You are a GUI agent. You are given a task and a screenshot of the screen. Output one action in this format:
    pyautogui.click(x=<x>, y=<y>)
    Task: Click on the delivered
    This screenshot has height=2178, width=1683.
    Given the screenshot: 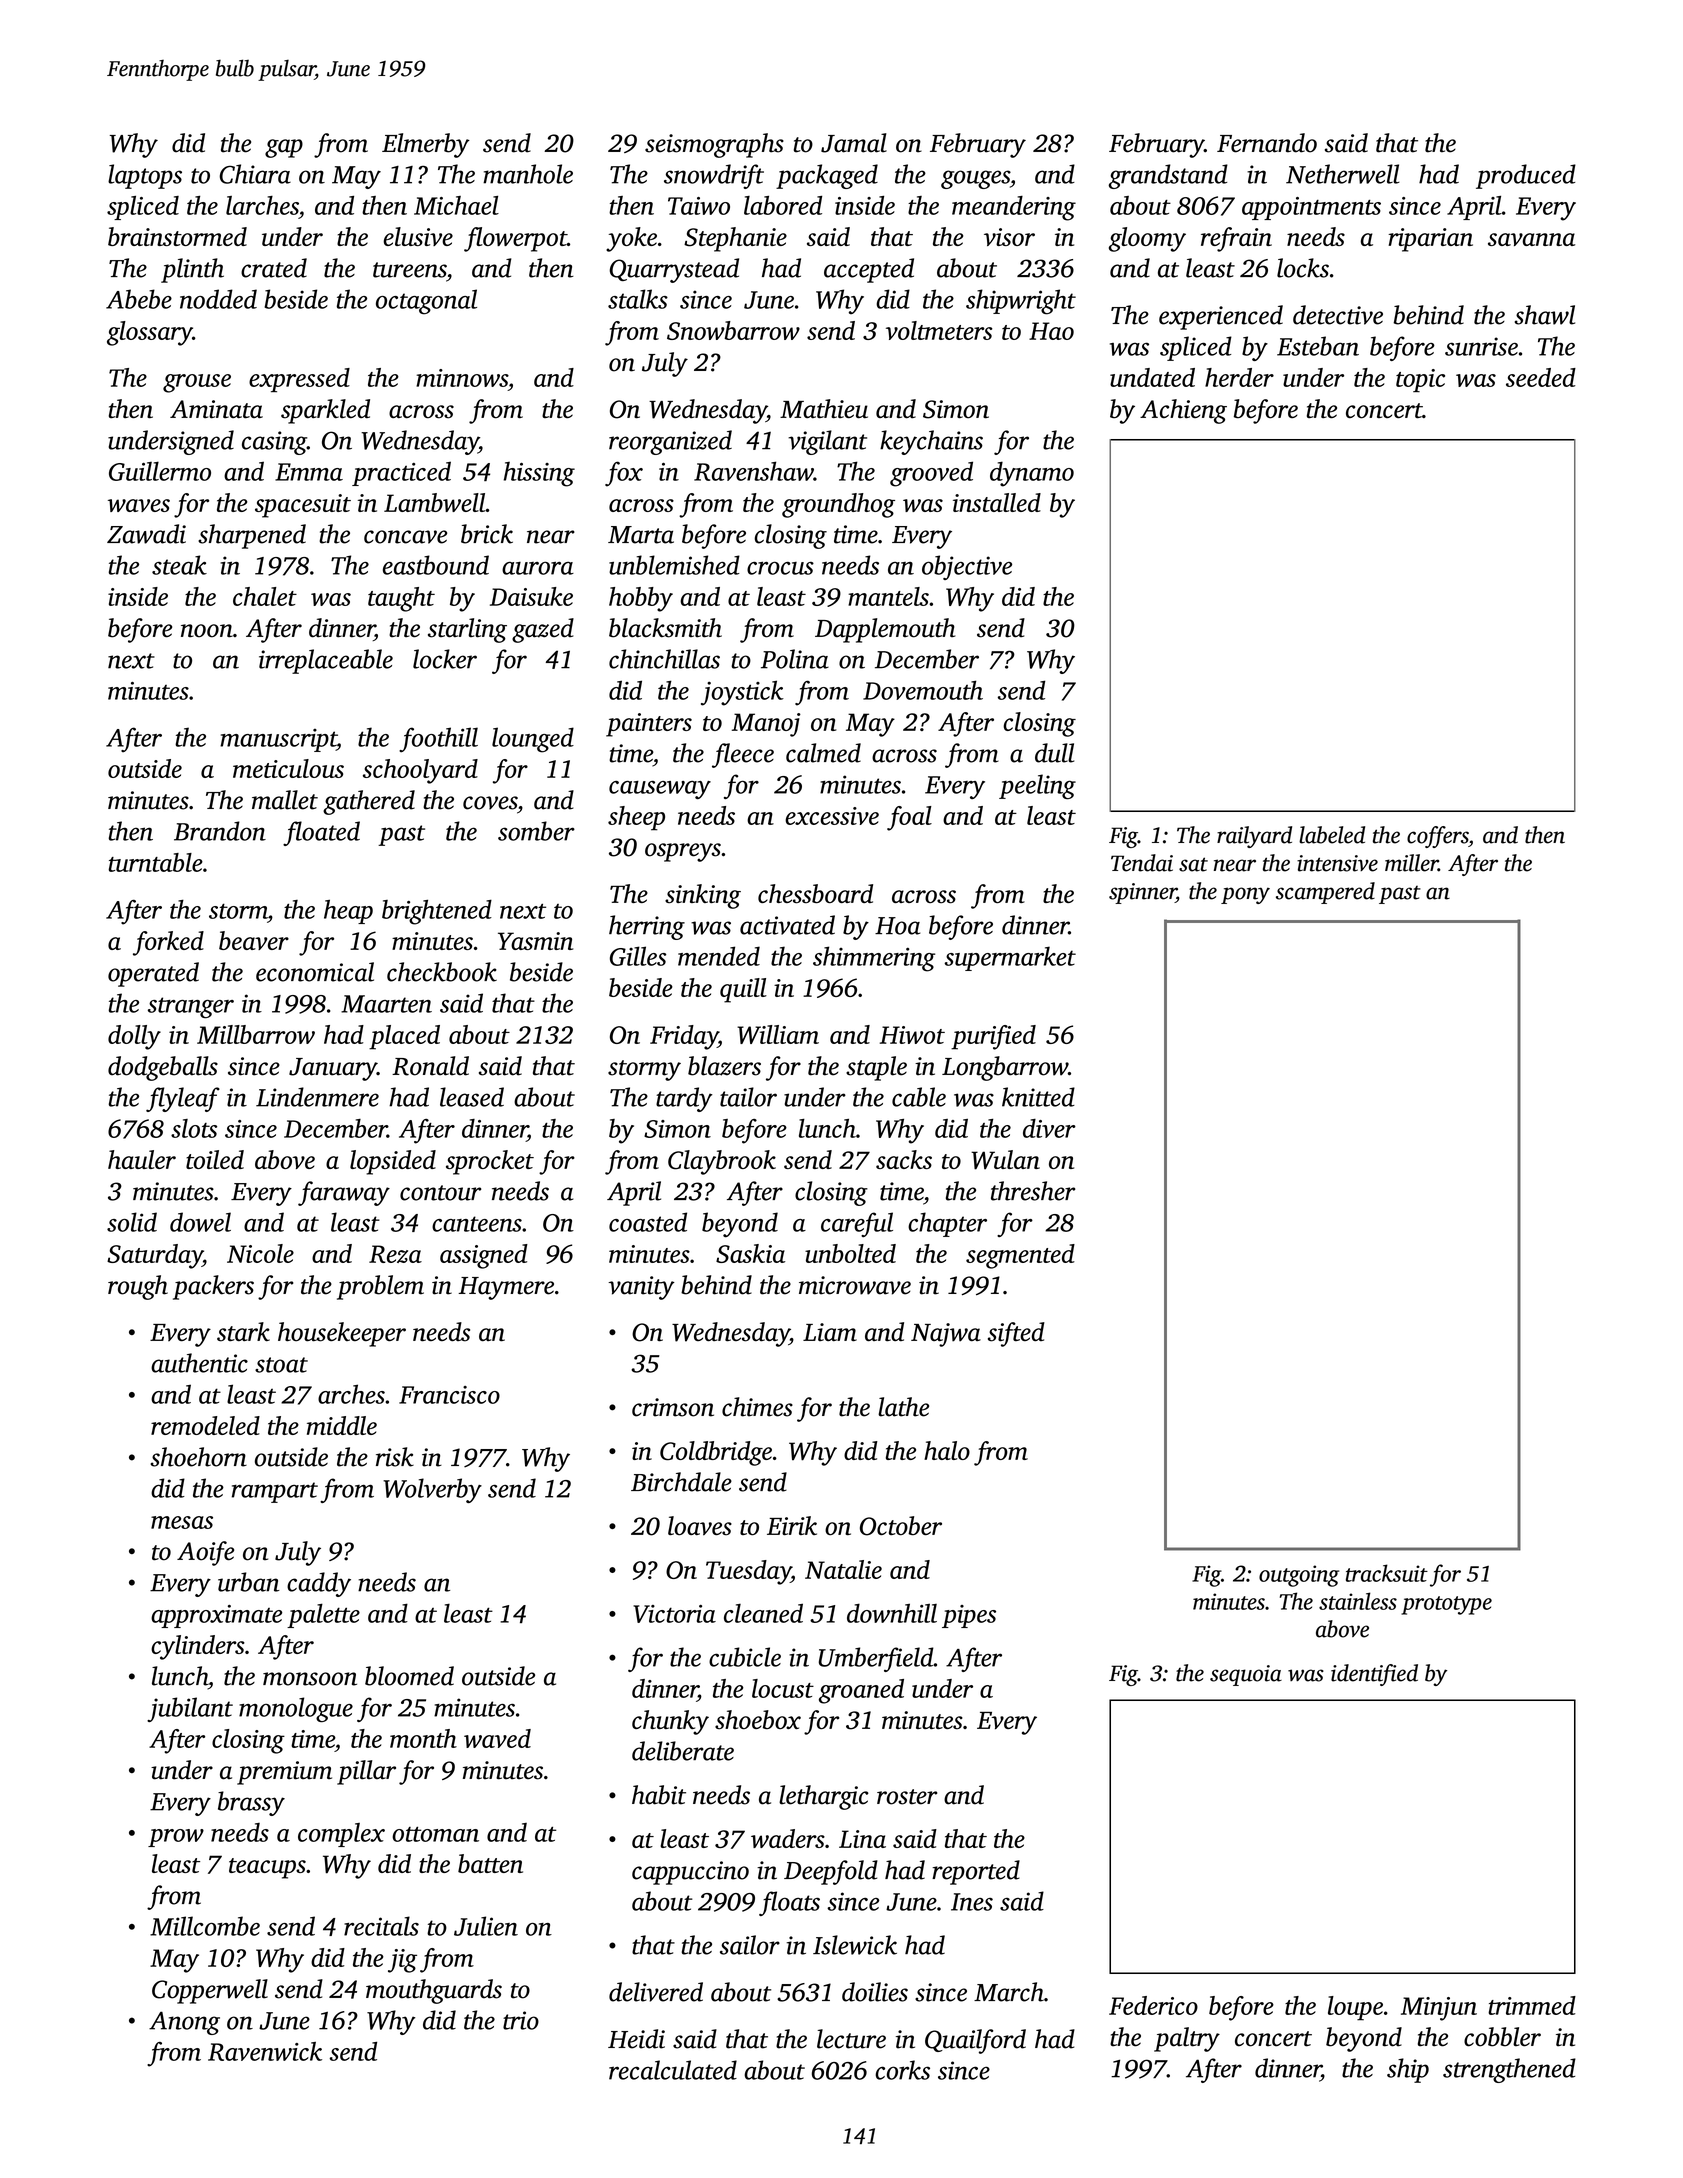 What is the action you would take?
    pyautogui.click(x=656, y=1992)
